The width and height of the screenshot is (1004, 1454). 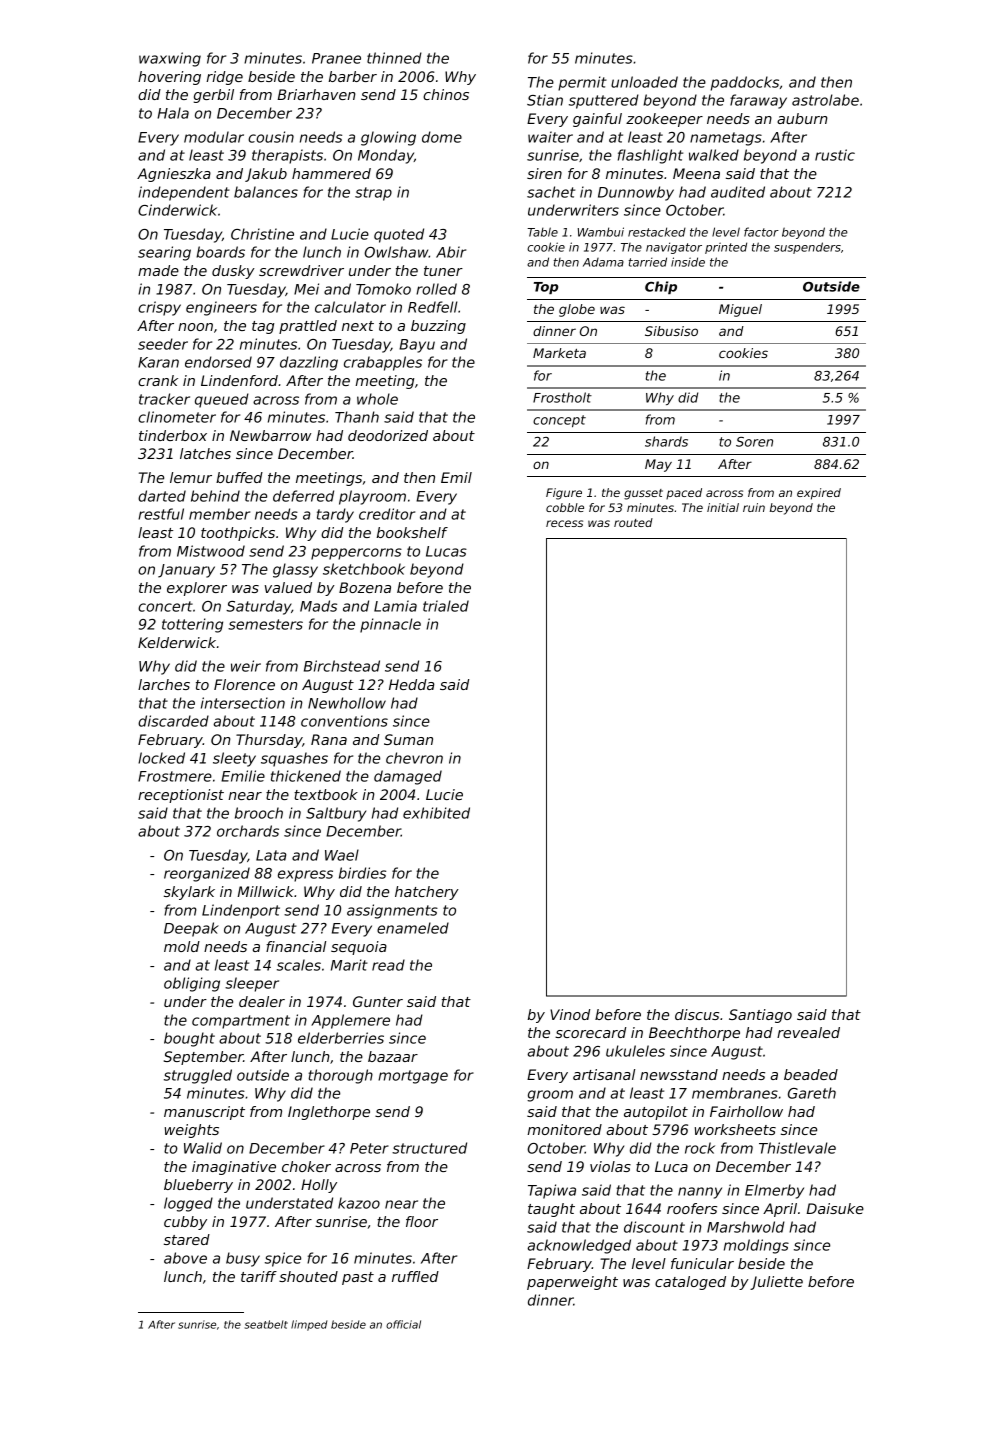 I want to click on cubby, so click(x=185, y=1223).
